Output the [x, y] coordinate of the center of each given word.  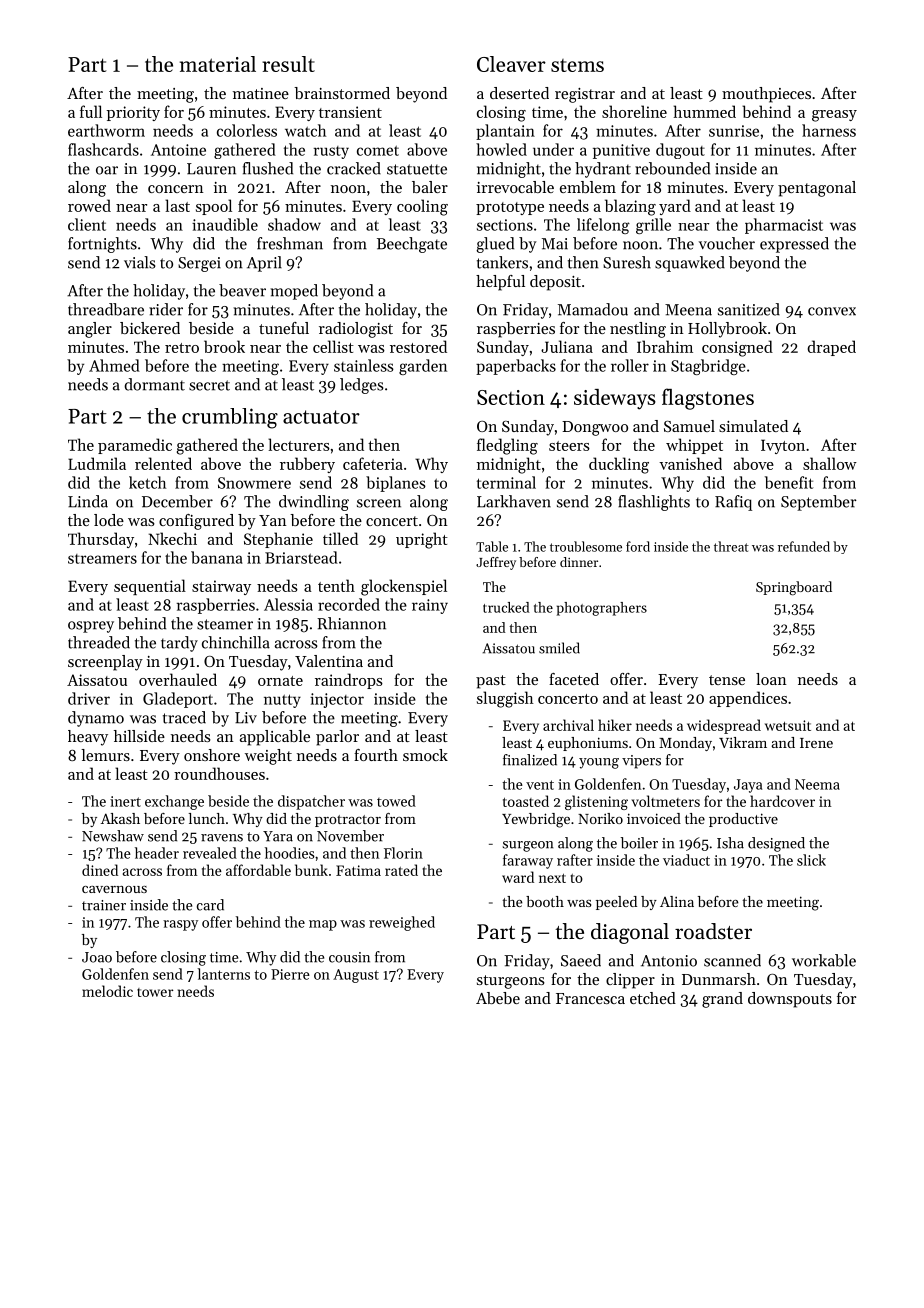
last [177, 205]
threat [731, 546]
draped [832, 348]
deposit [555, 283]
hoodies [290, 853]
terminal [506, 482]
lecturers [299, 444]
